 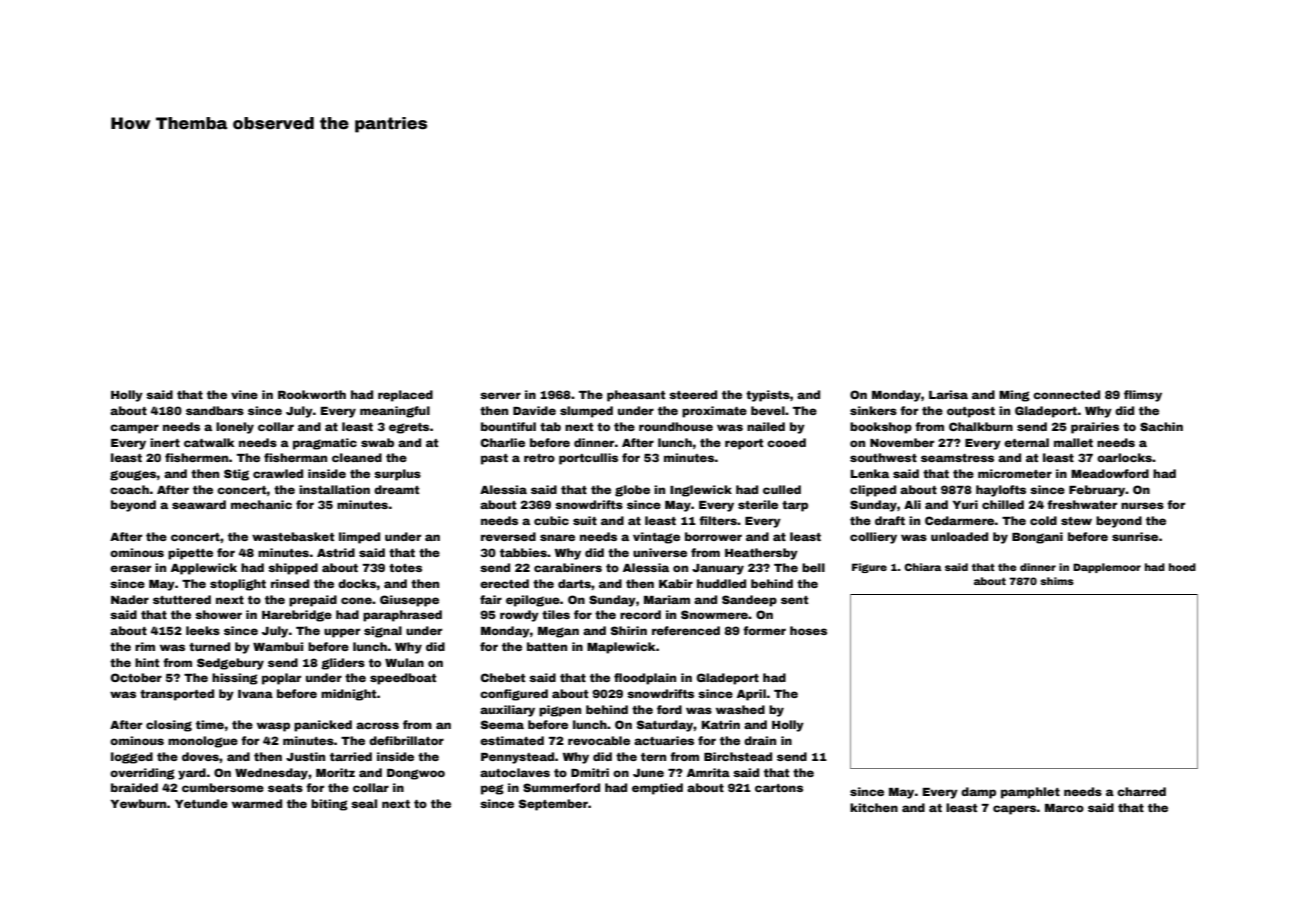 What do you see at coordinates (257, 803) in the page?
I see `warmed` at bounding box center [257, 803].
